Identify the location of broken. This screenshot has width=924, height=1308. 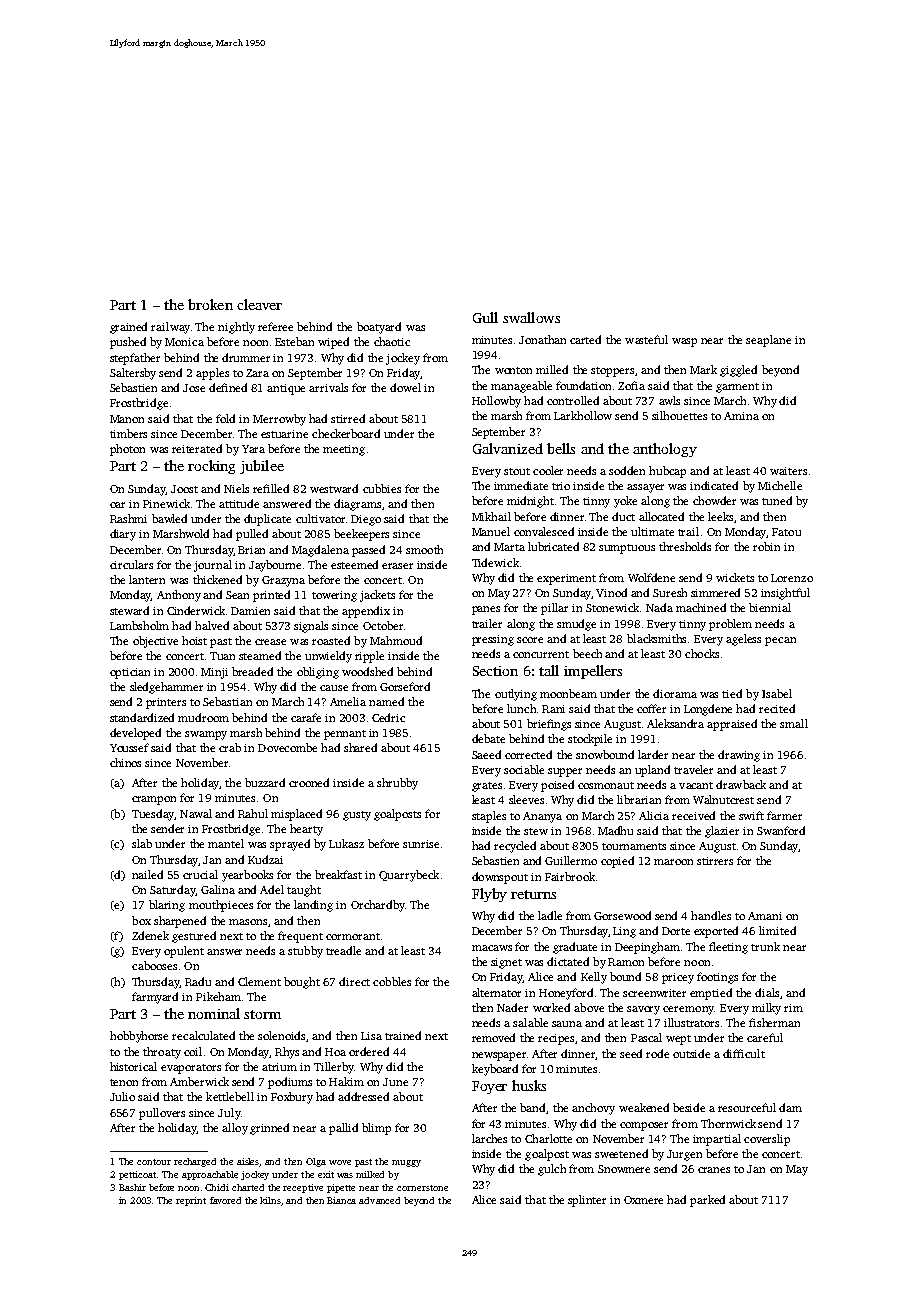
(210, 304).
